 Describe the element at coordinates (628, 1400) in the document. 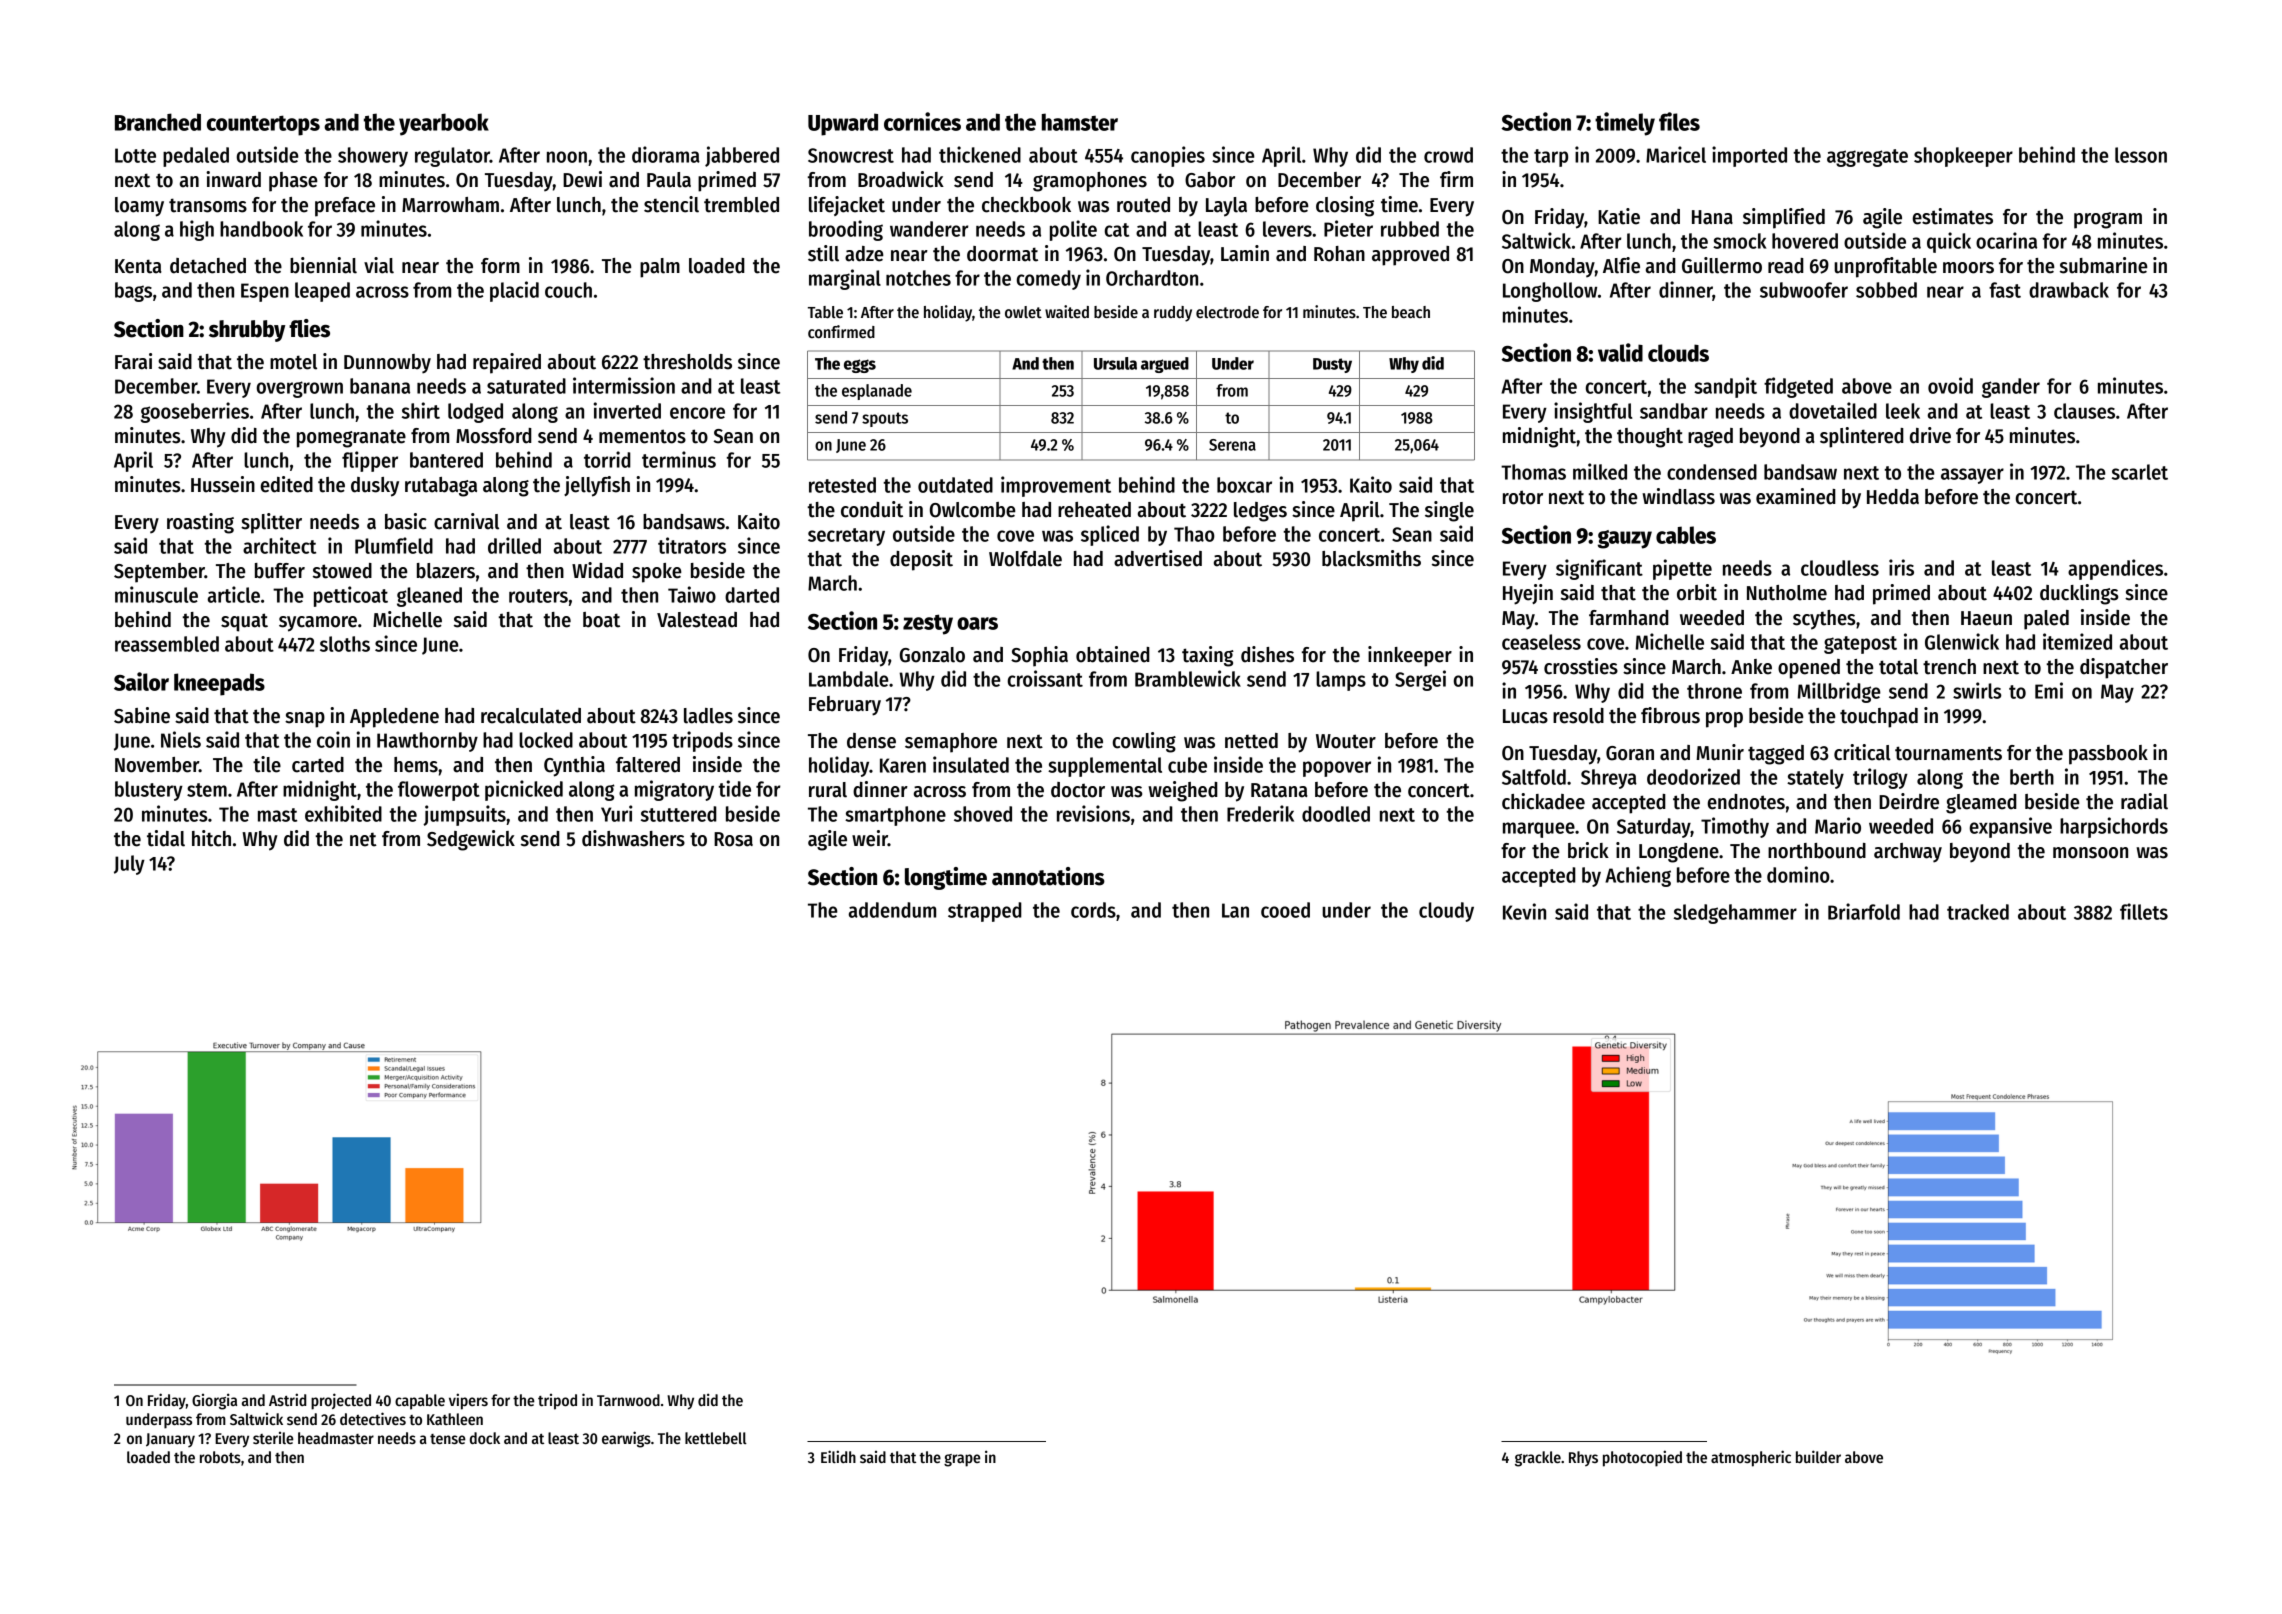

I see `Tarnwood` at that location.
